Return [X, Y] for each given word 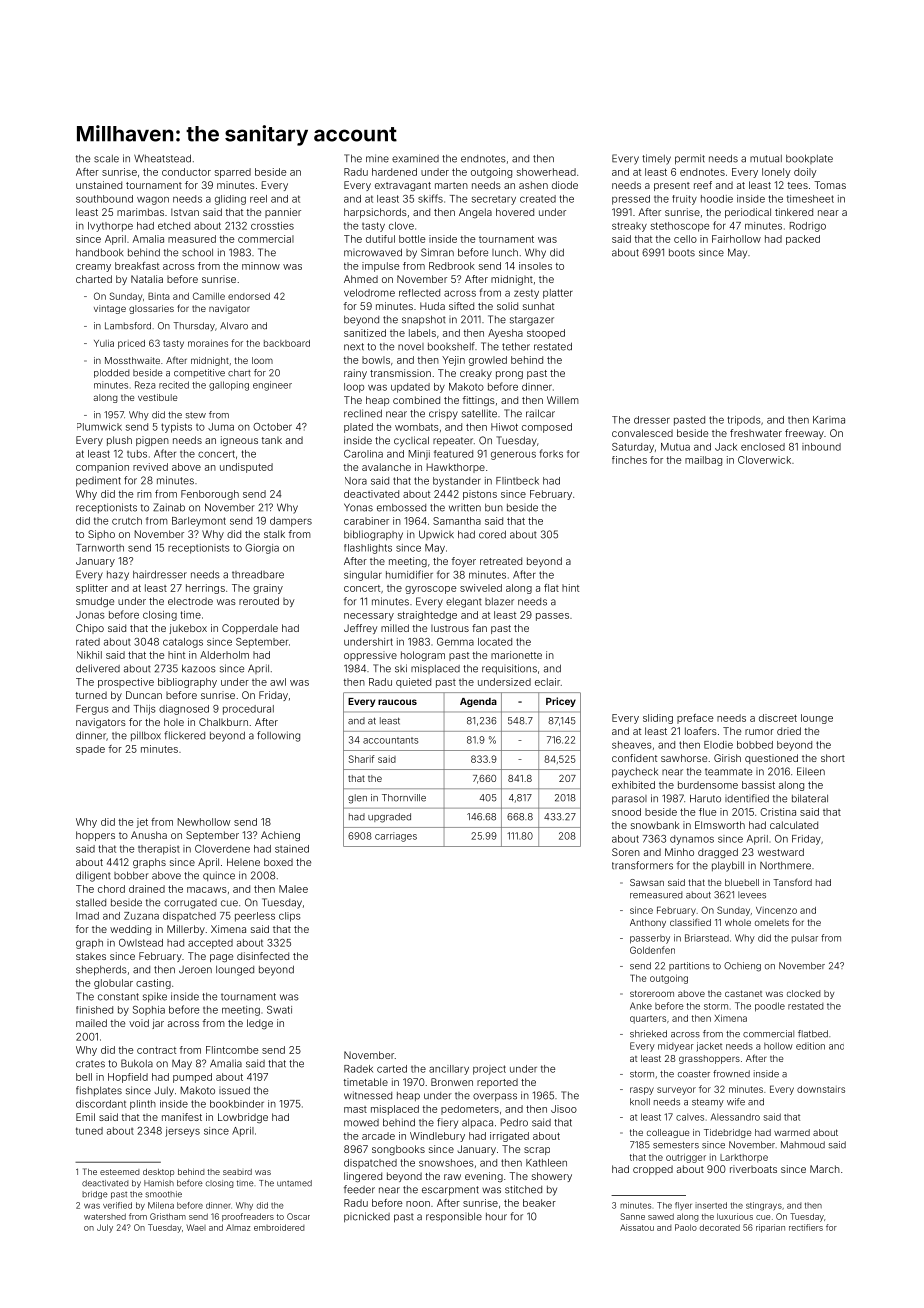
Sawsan [647, 882]
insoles [535, 266]
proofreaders [248, 1217]
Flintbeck [517, 481]
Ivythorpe [110, 227]
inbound [821, 447]
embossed [401, 508]
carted [392, 1069]
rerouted [259, 601]
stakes [91, 956]
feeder [359, 1189]
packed [803, 240]
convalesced [642, 433]
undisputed [246, 468]
